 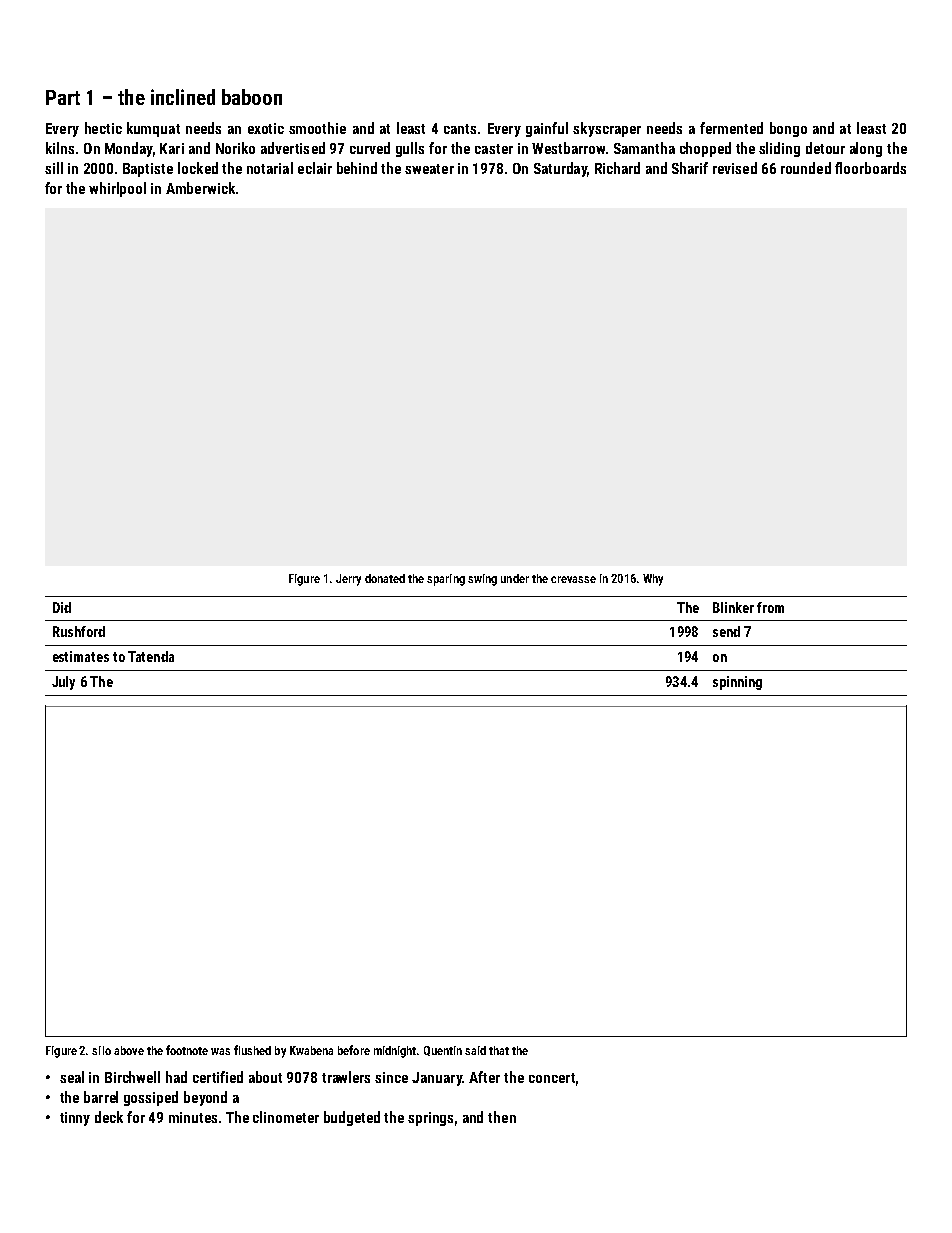 What do you see at coordinates (62, 607) in the document?
I see `Did` at bounding box center [62, 607].
